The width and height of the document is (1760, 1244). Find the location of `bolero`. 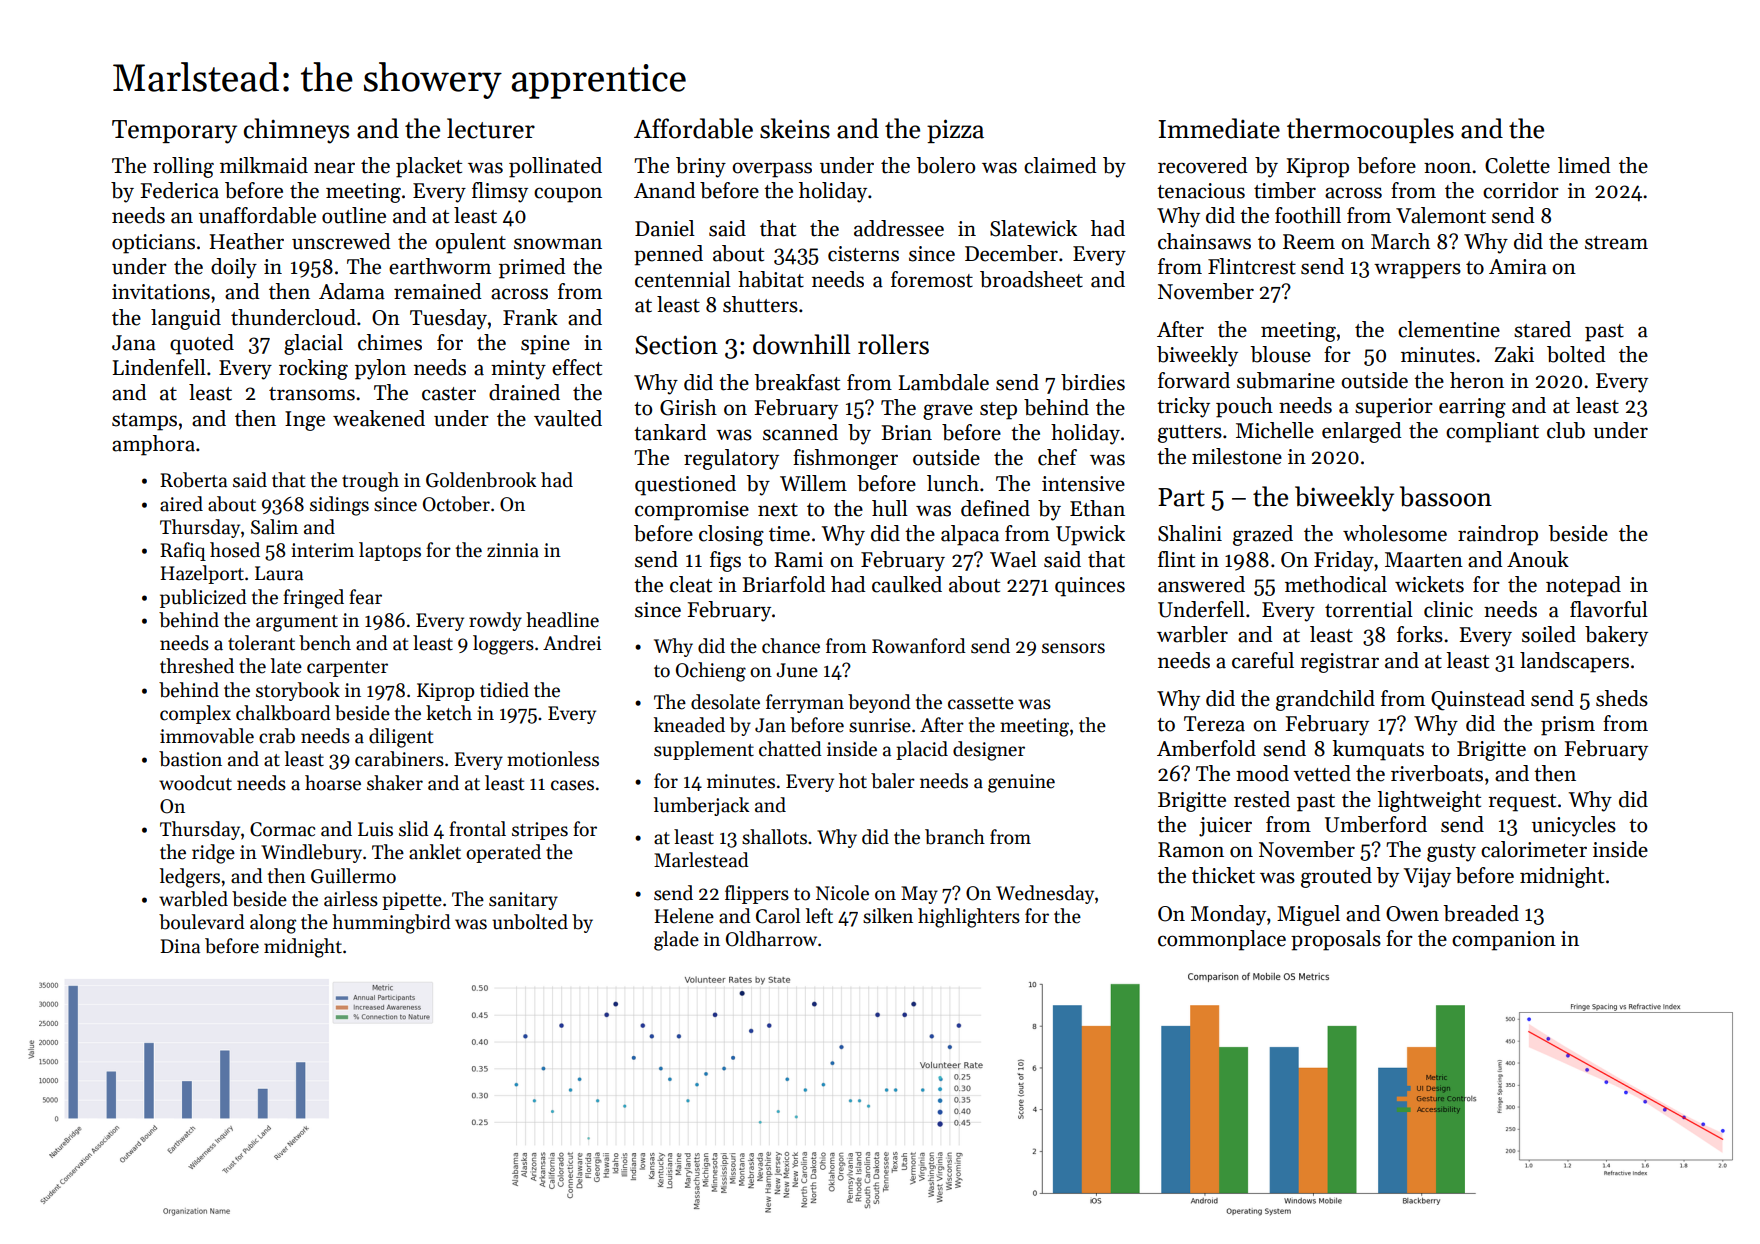

bolero is located at coordinates (945, 165).
